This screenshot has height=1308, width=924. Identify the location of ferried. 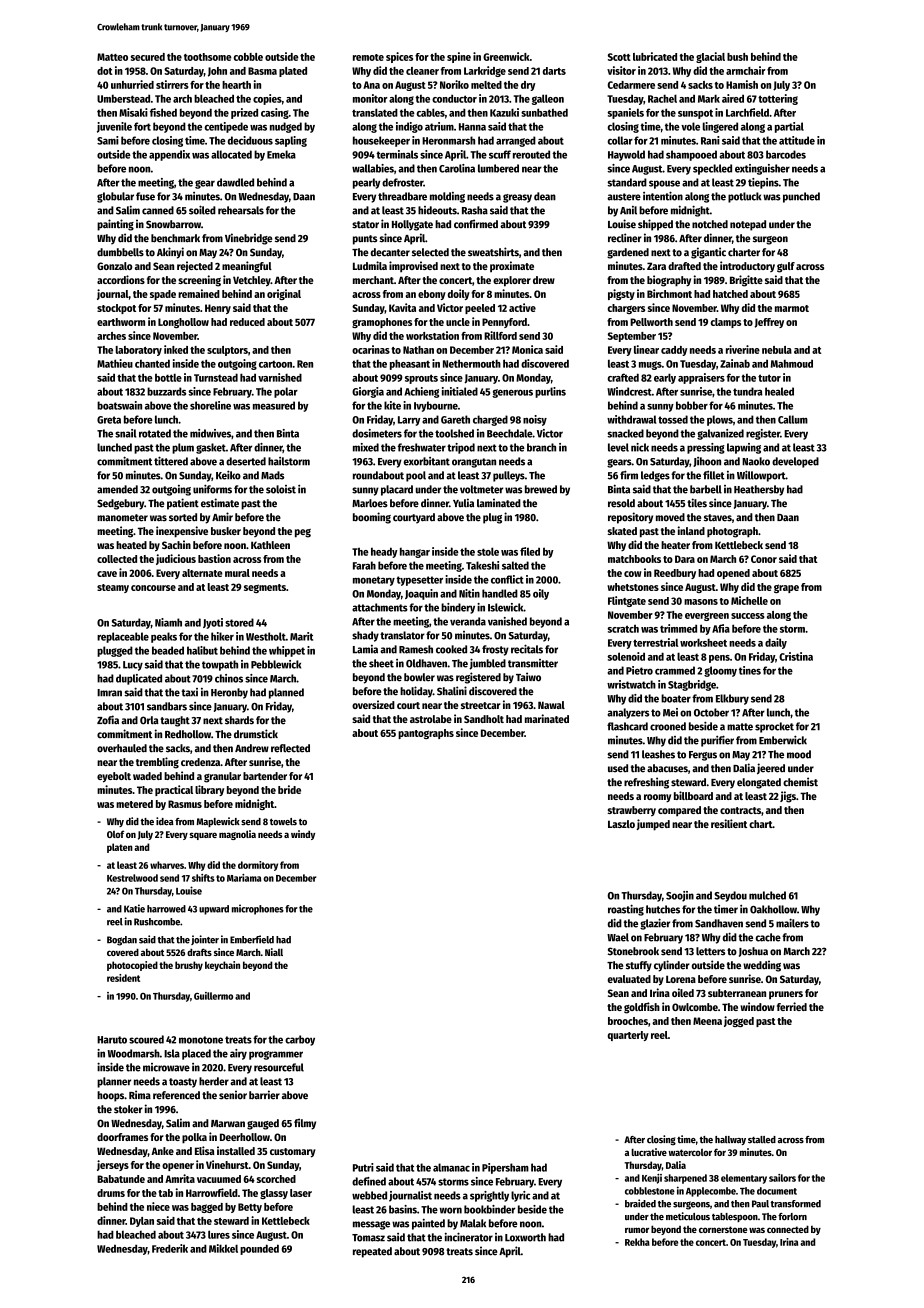
(792, 1006).
